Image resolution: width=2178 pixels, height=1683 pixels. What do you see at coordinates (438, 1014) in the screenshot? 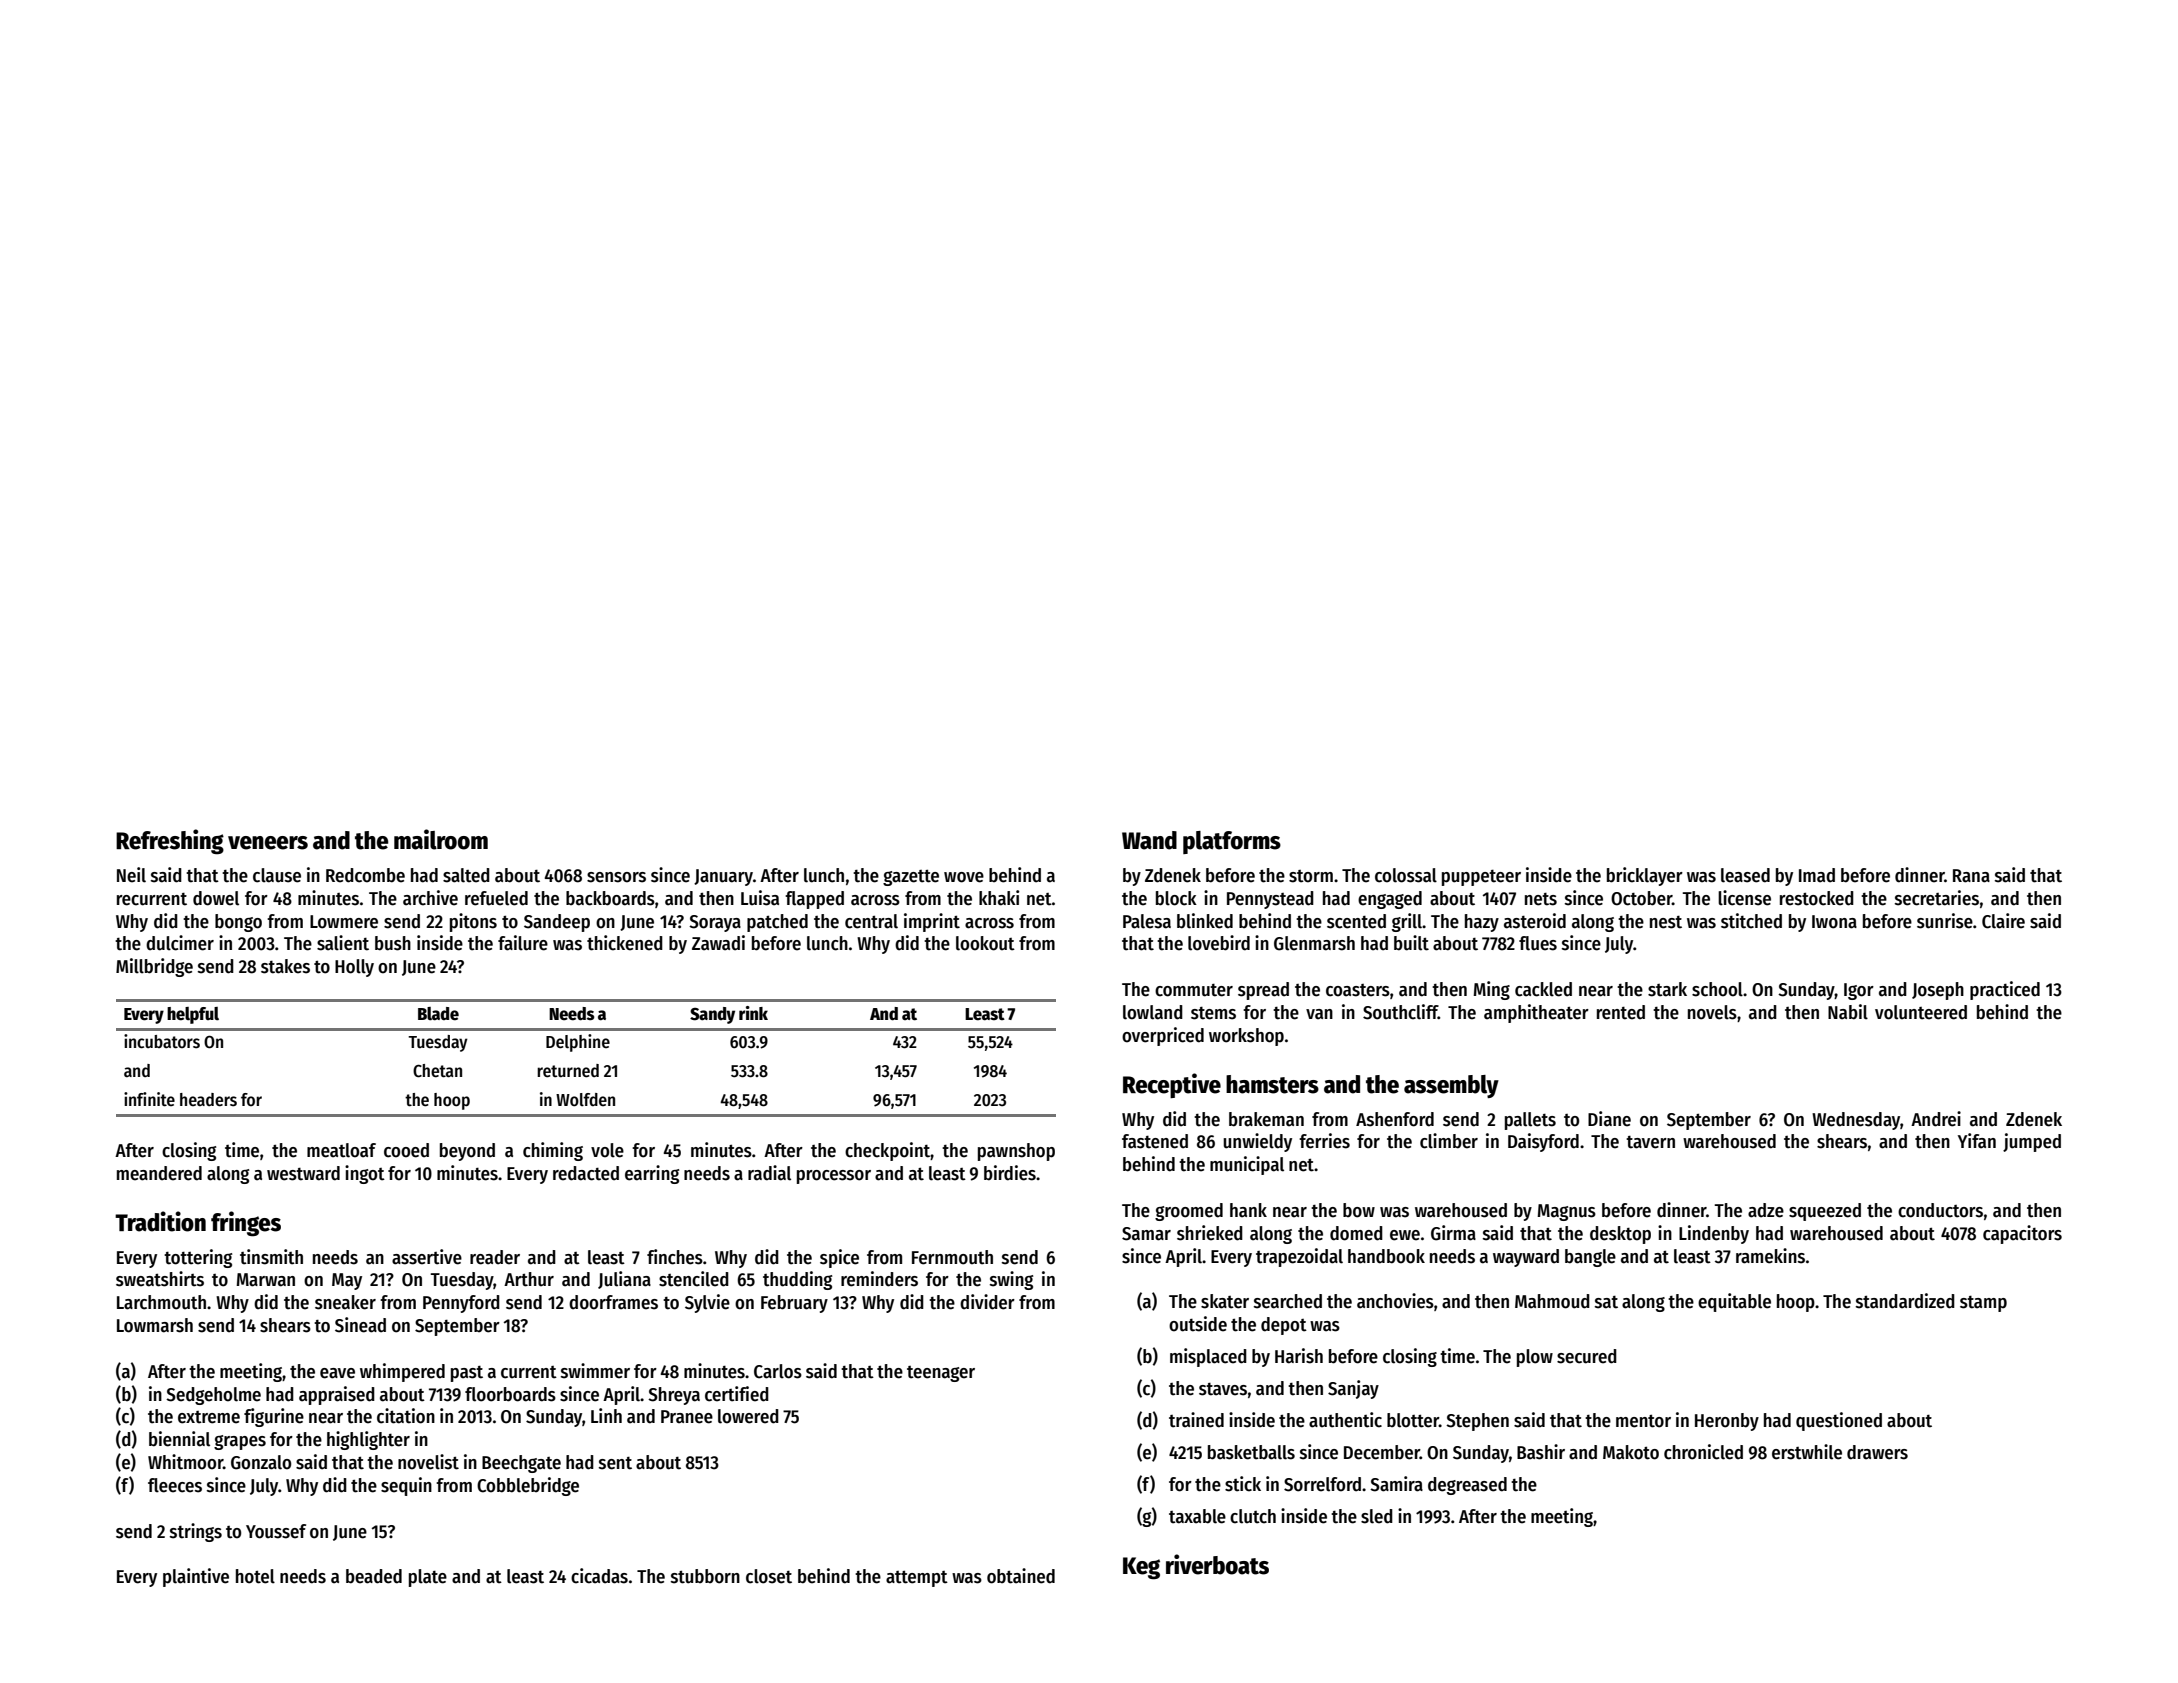
I see `Blade` at bounding box center [438, 1014].
